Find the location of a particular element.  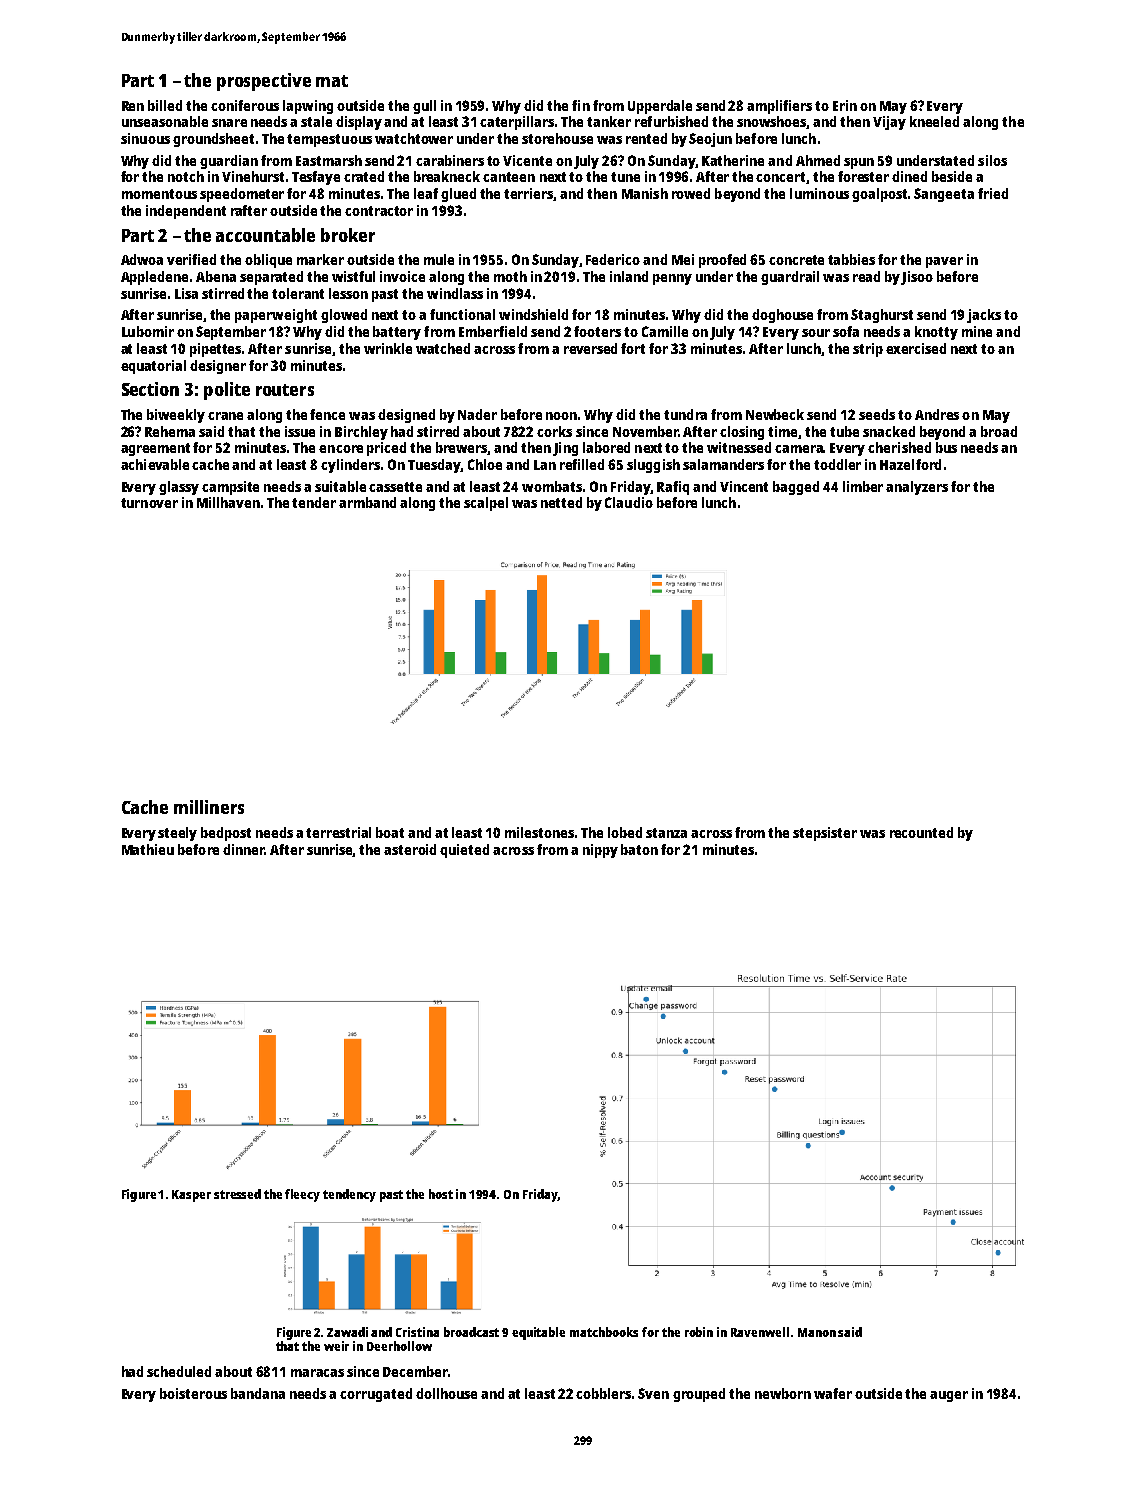

jacks is located at coordinates (984, 316).
